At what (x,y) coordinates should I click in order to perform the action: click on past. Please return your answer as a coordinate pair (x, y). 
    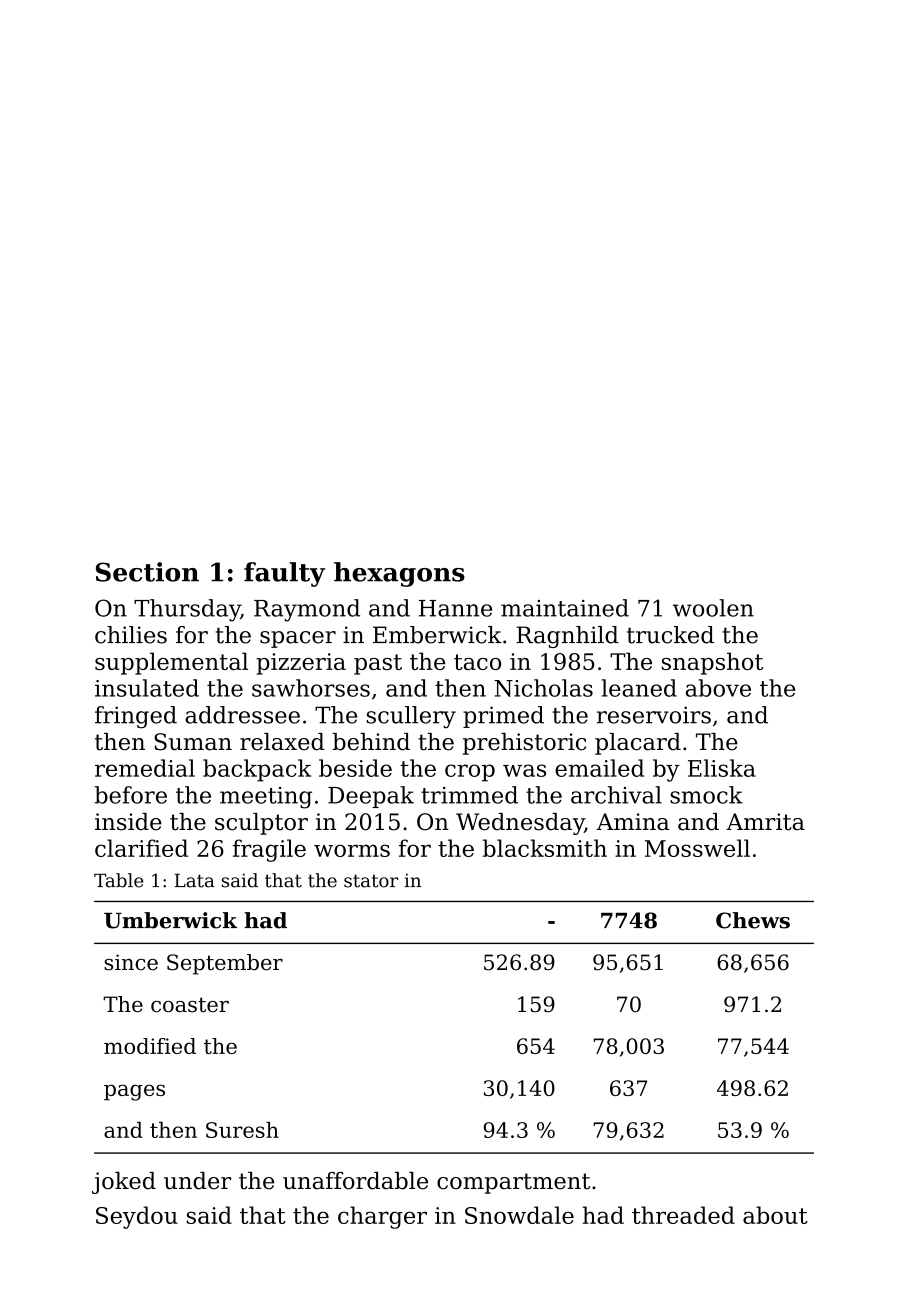
    Looking at the image, I should click on (378, 664).
